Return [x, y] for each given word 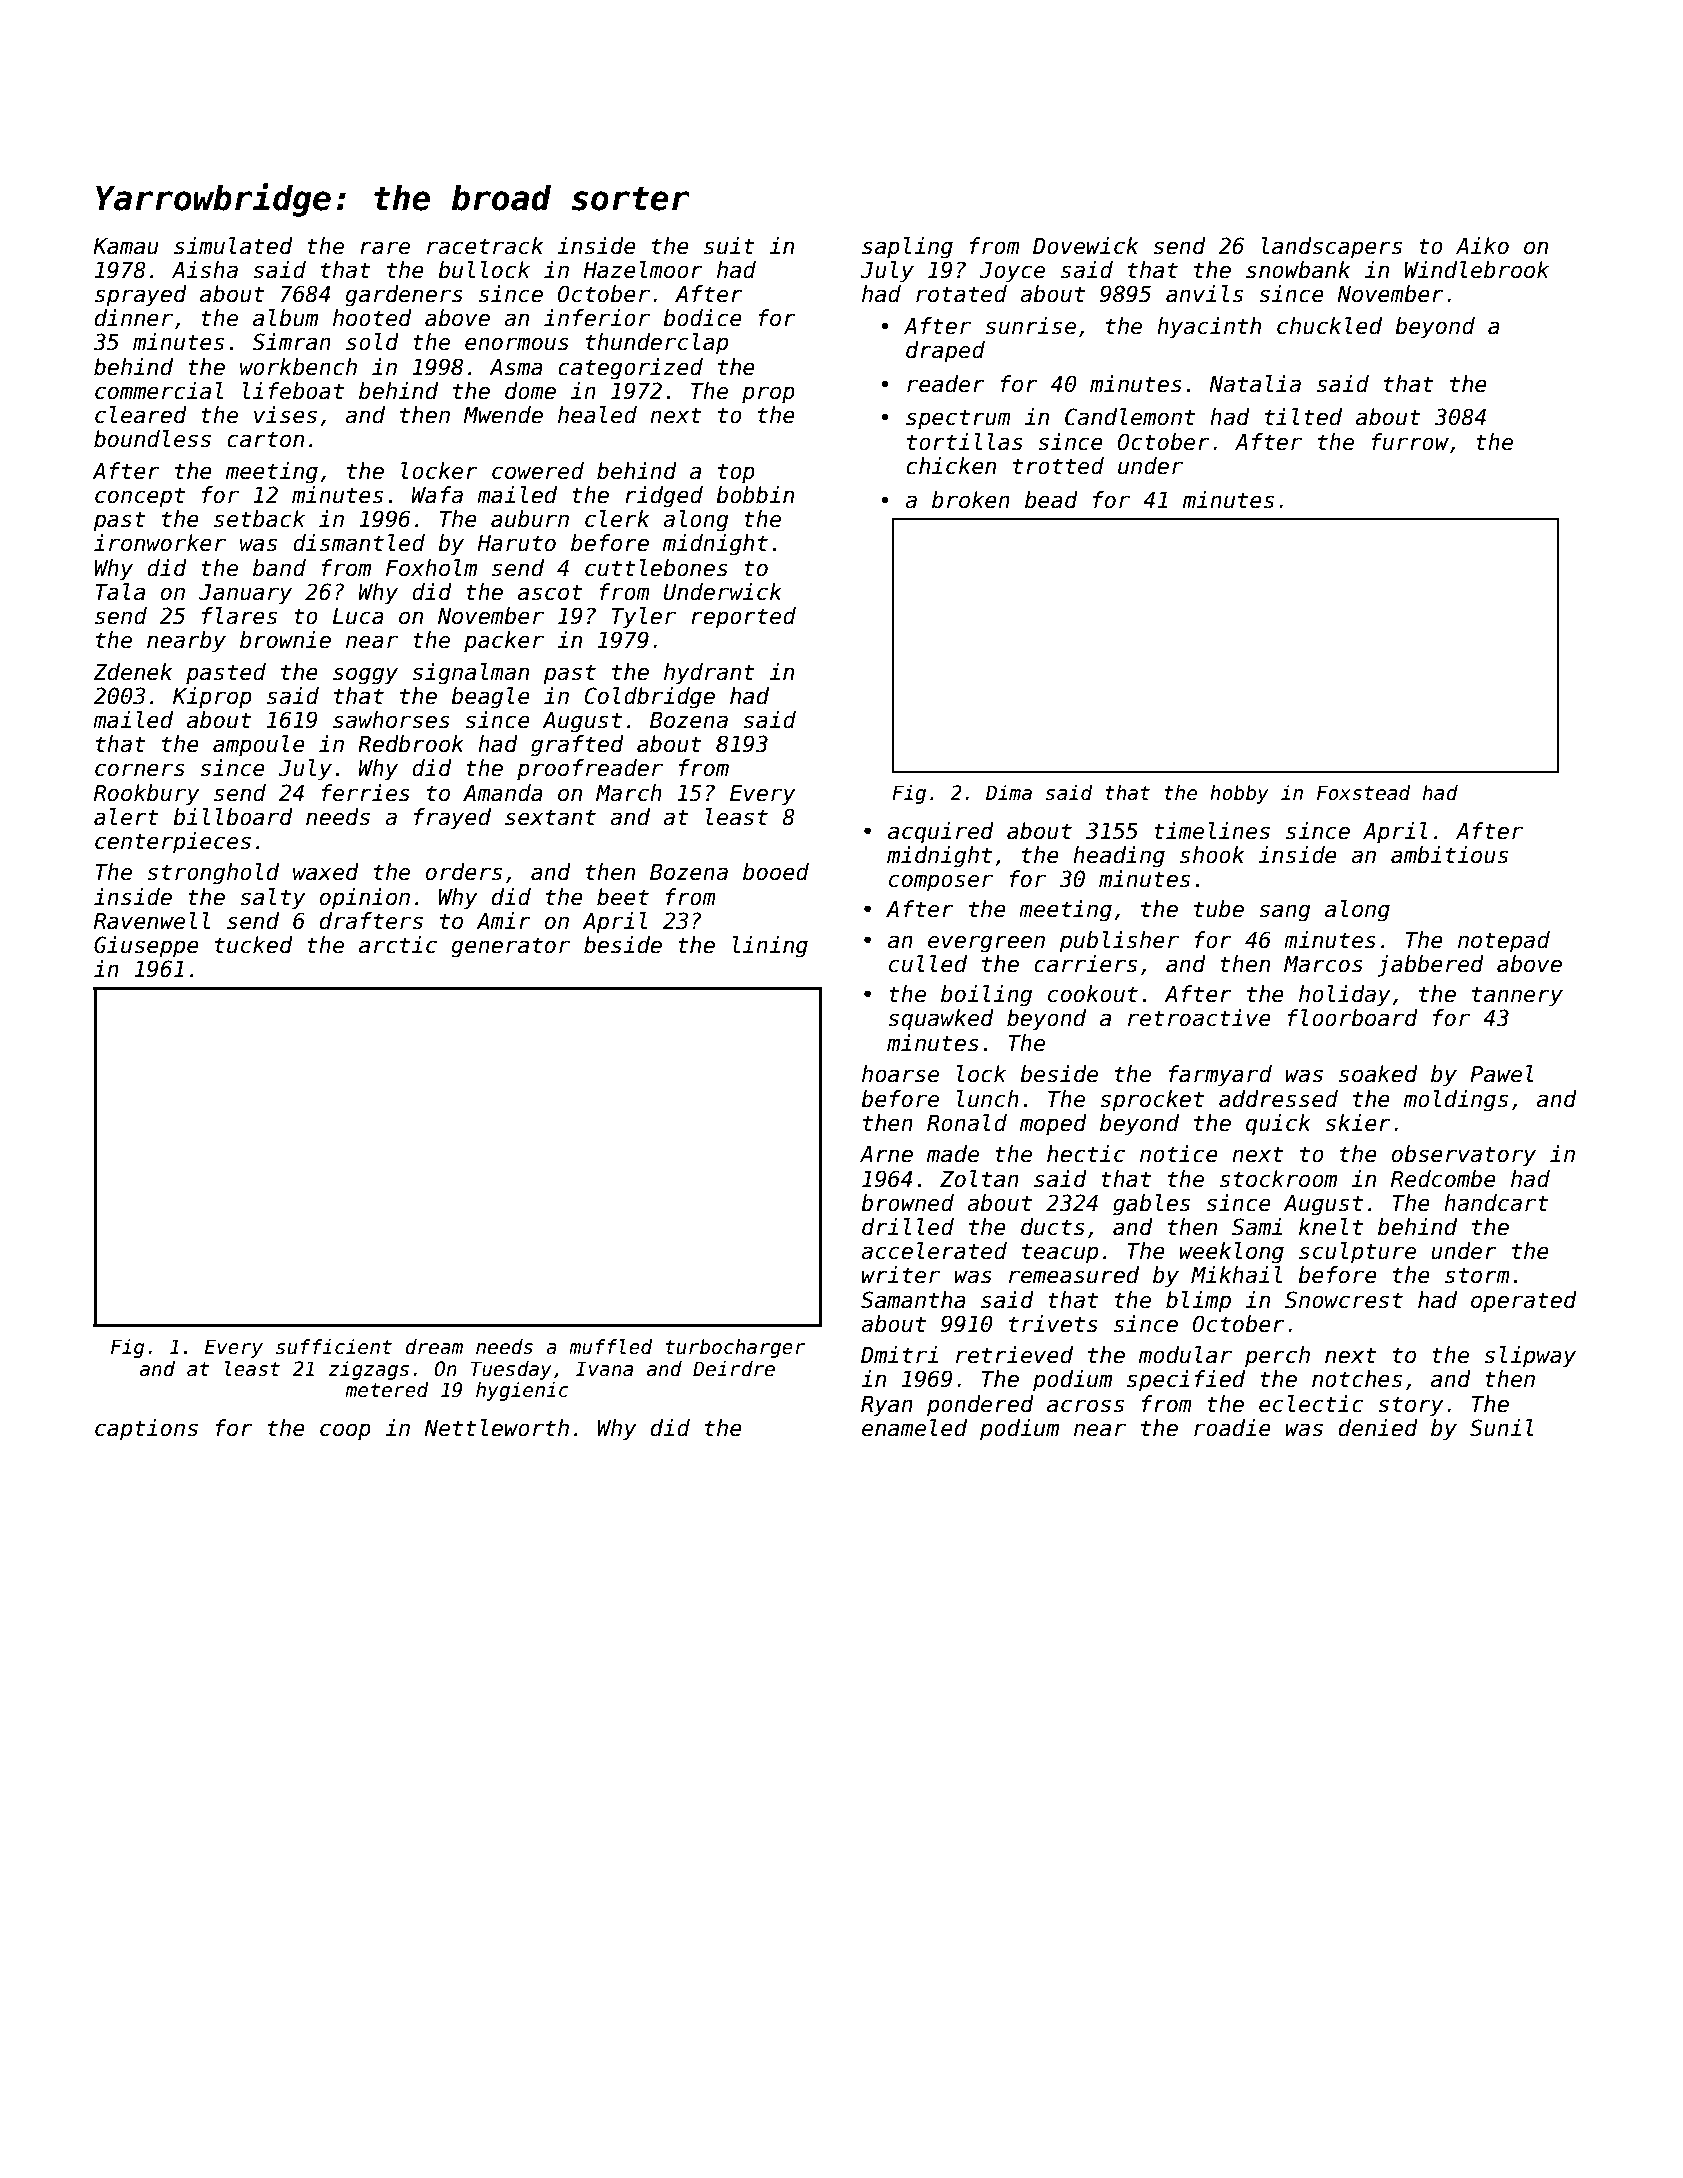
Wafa [437, 495]
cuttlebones [656, 568]
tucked [254, 945]
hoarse [900, 1074]
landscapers [1331, 248]
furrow [1410, 442]
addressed [1278, 1099]
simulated [233, 246]
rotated [961, 294]
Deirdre [734, 1369]
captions [146, 1430]
